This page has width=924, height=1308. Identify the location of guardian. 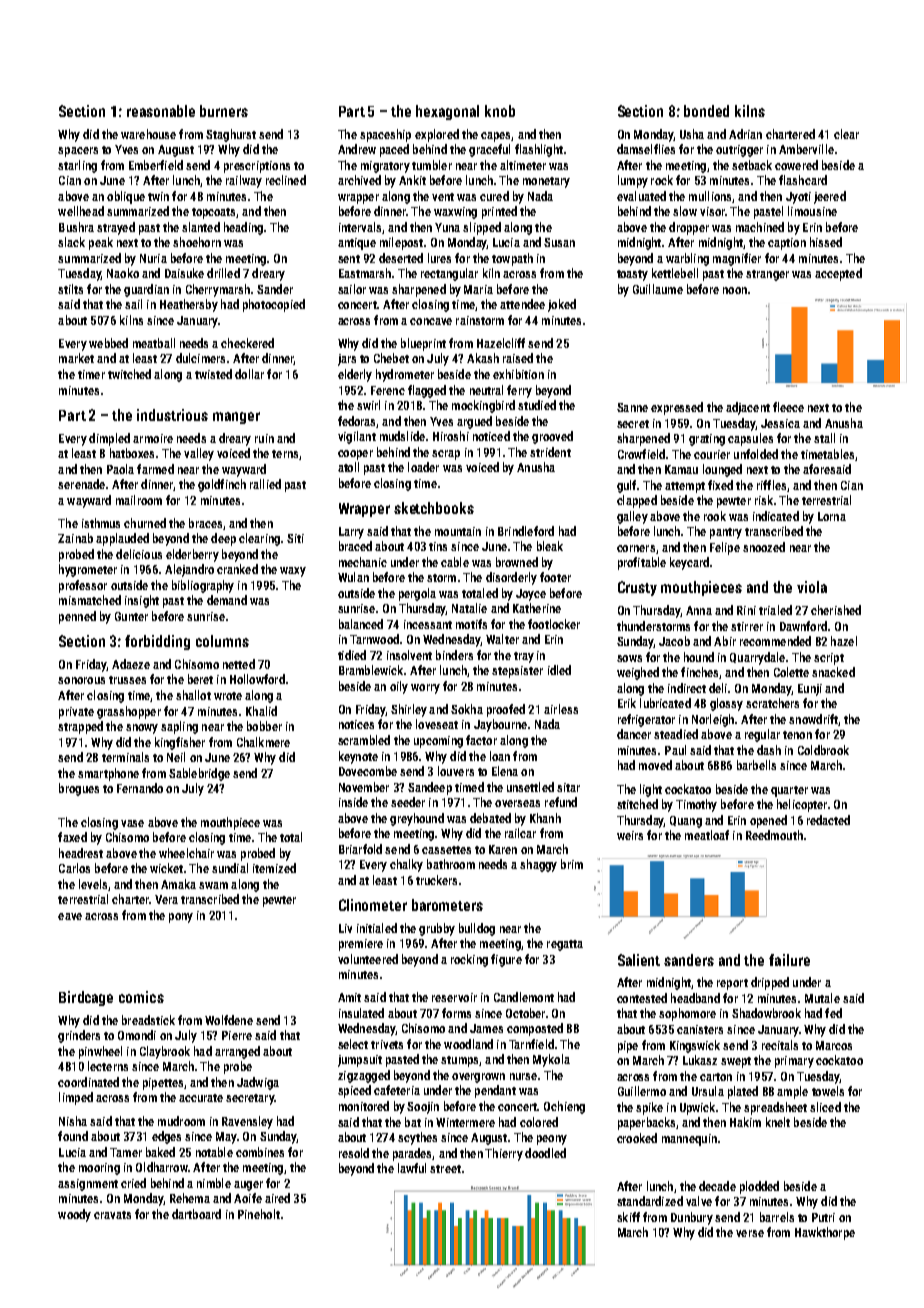
(146, 290).
